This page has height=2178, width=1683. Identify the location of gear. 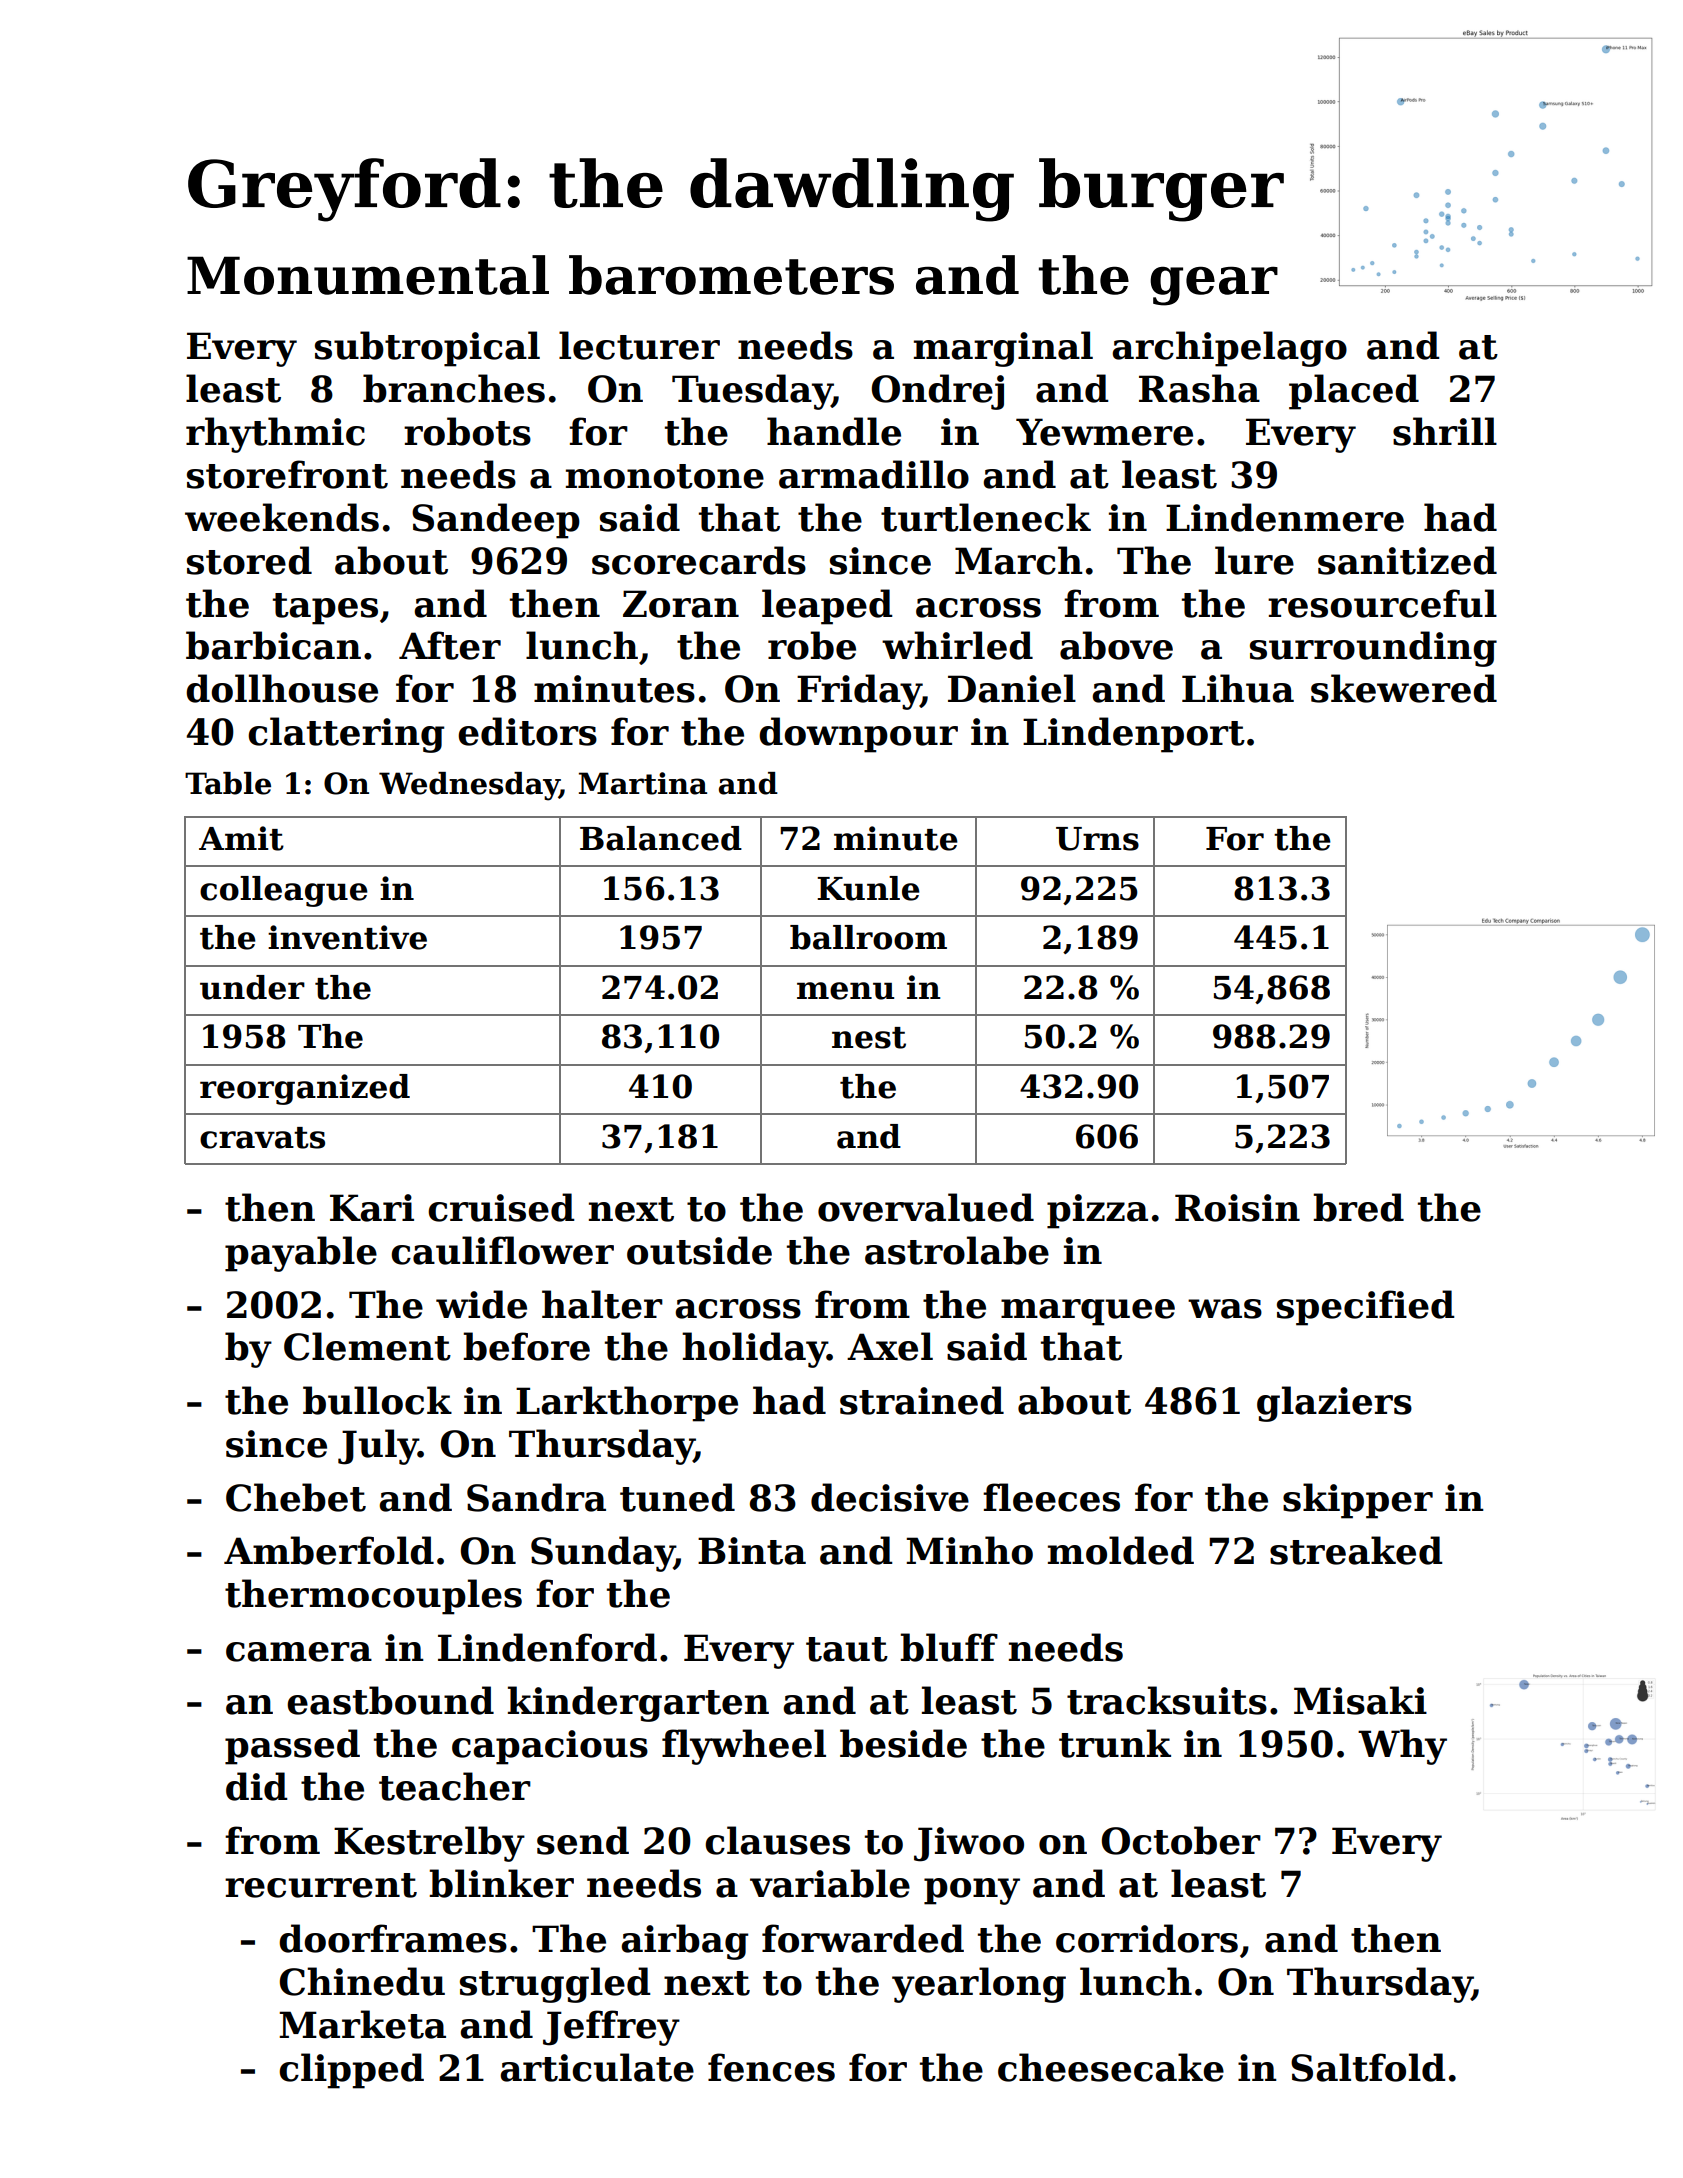
(1214, 286).
